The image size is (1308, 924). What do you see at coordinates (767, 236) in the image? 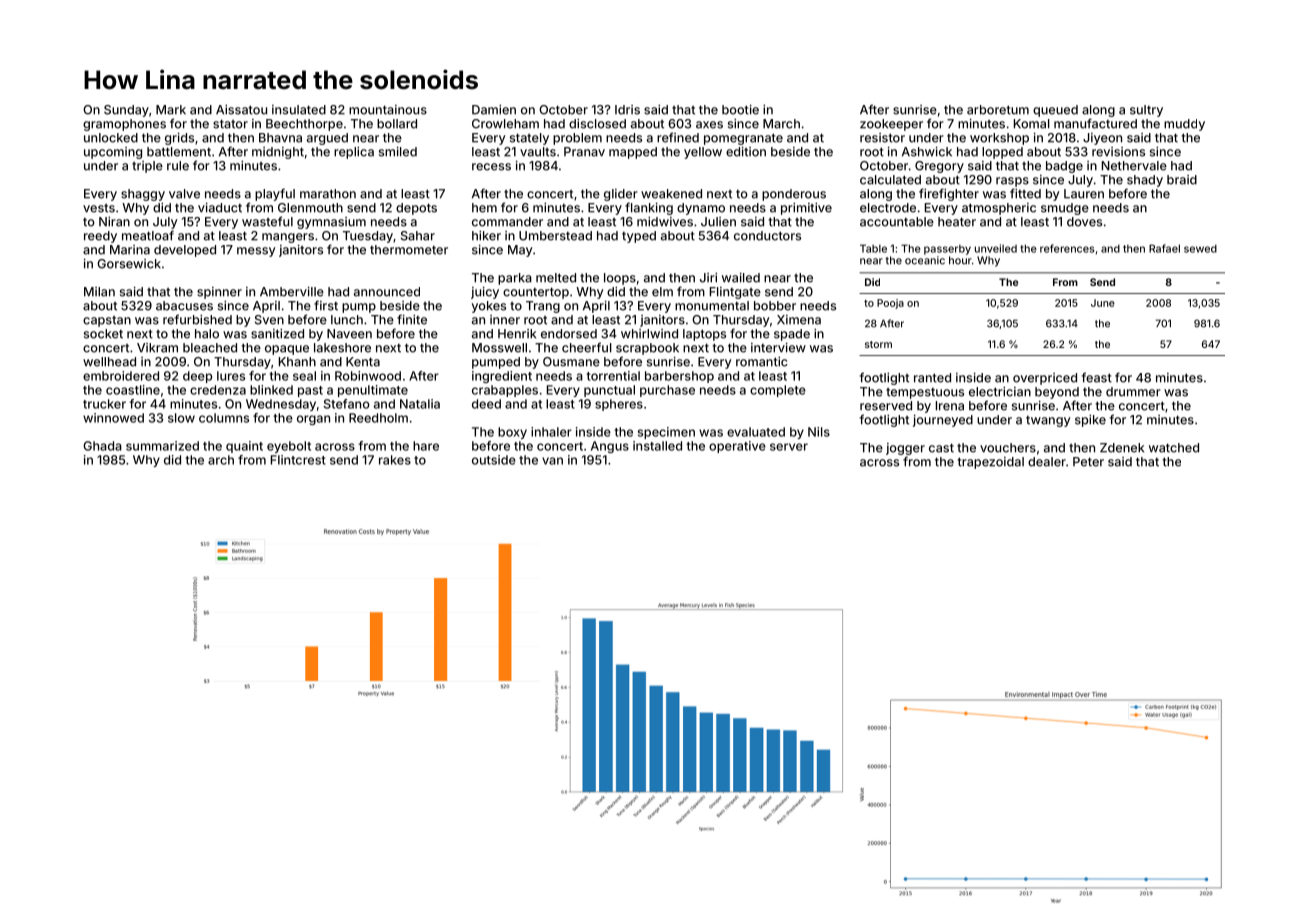
I see `conductors` at bounding box center [767, 236].
